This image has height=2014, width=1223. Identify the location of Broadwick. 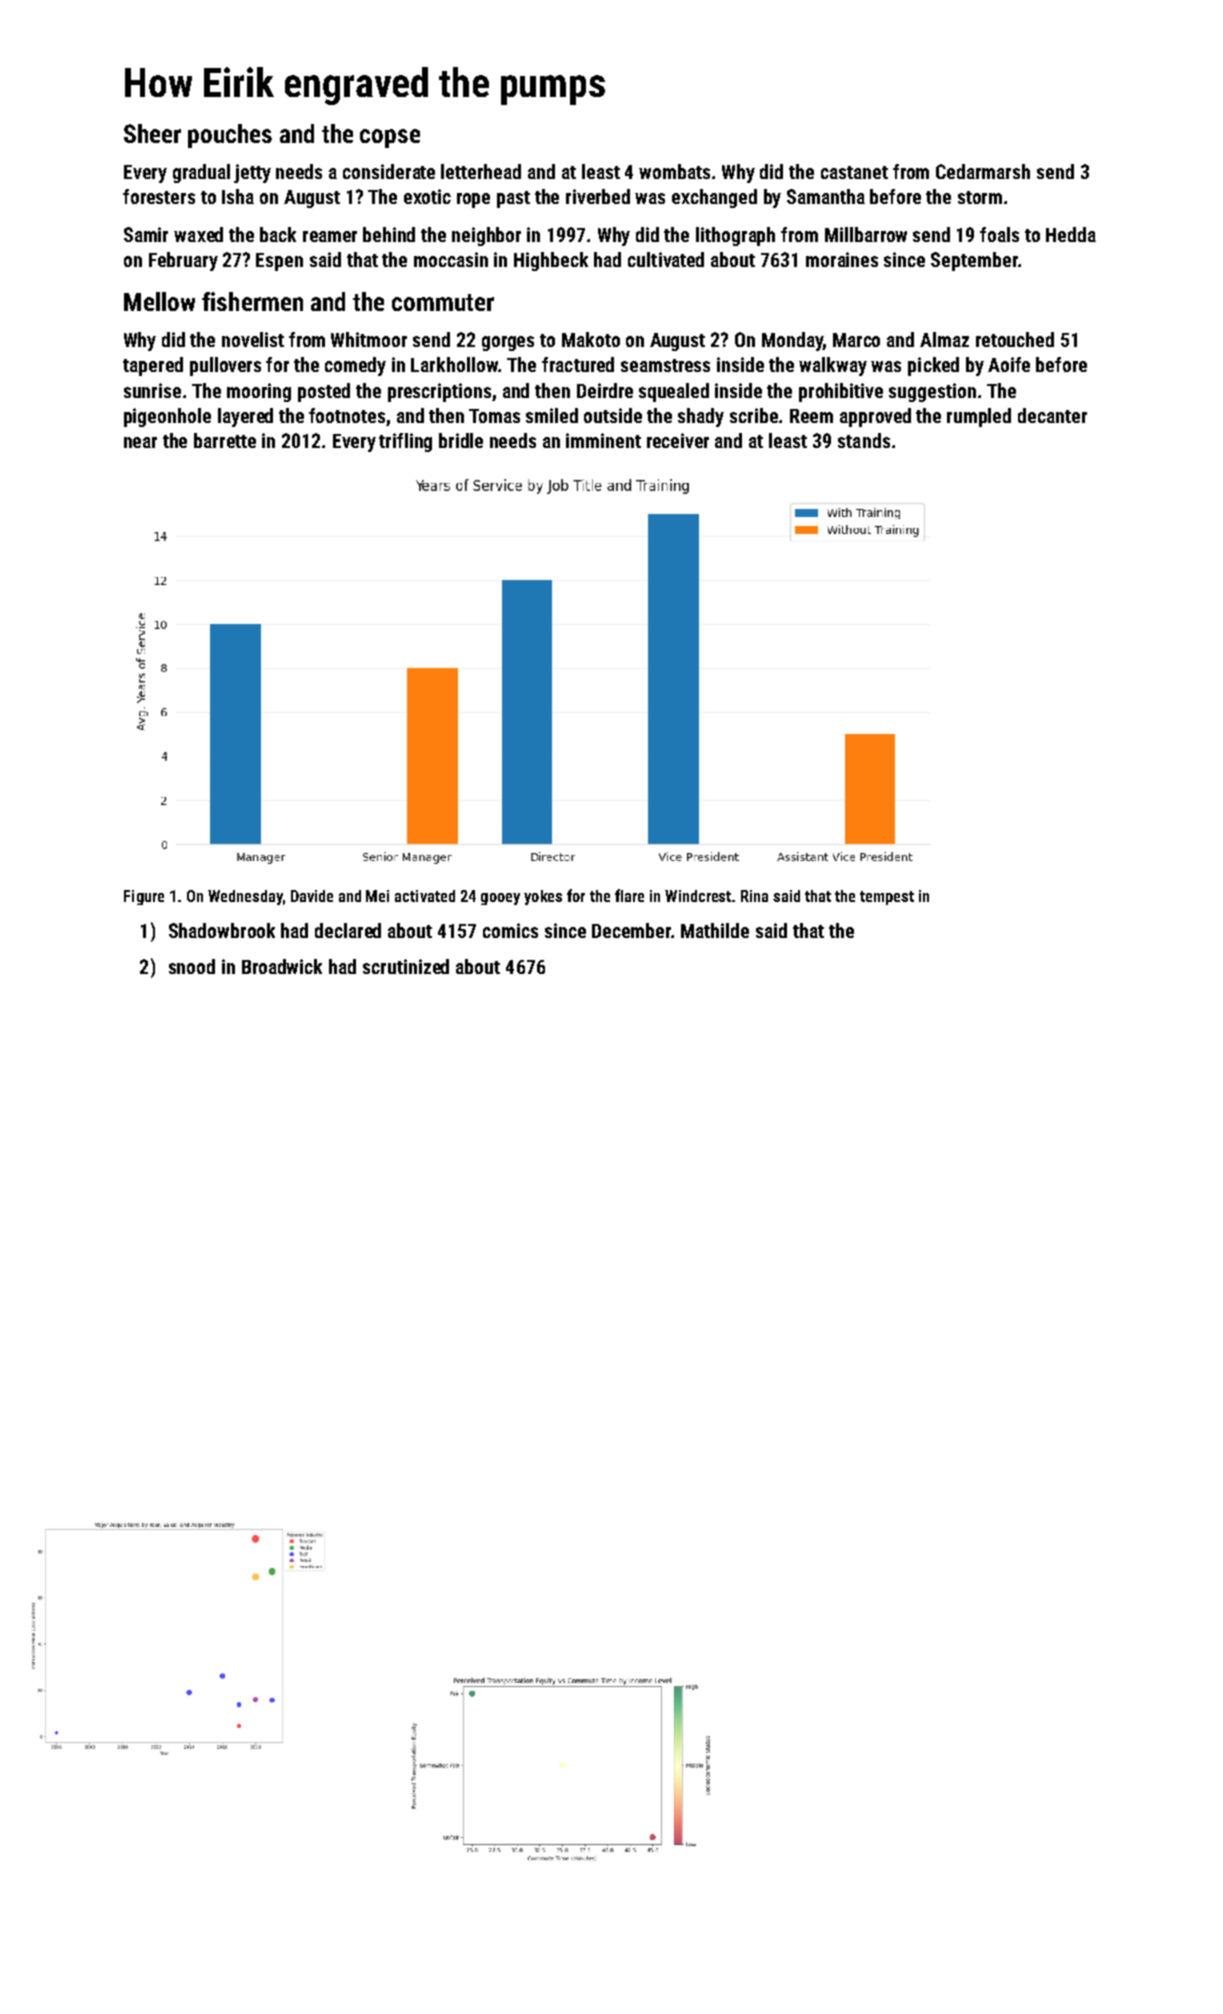
(282, 966).
